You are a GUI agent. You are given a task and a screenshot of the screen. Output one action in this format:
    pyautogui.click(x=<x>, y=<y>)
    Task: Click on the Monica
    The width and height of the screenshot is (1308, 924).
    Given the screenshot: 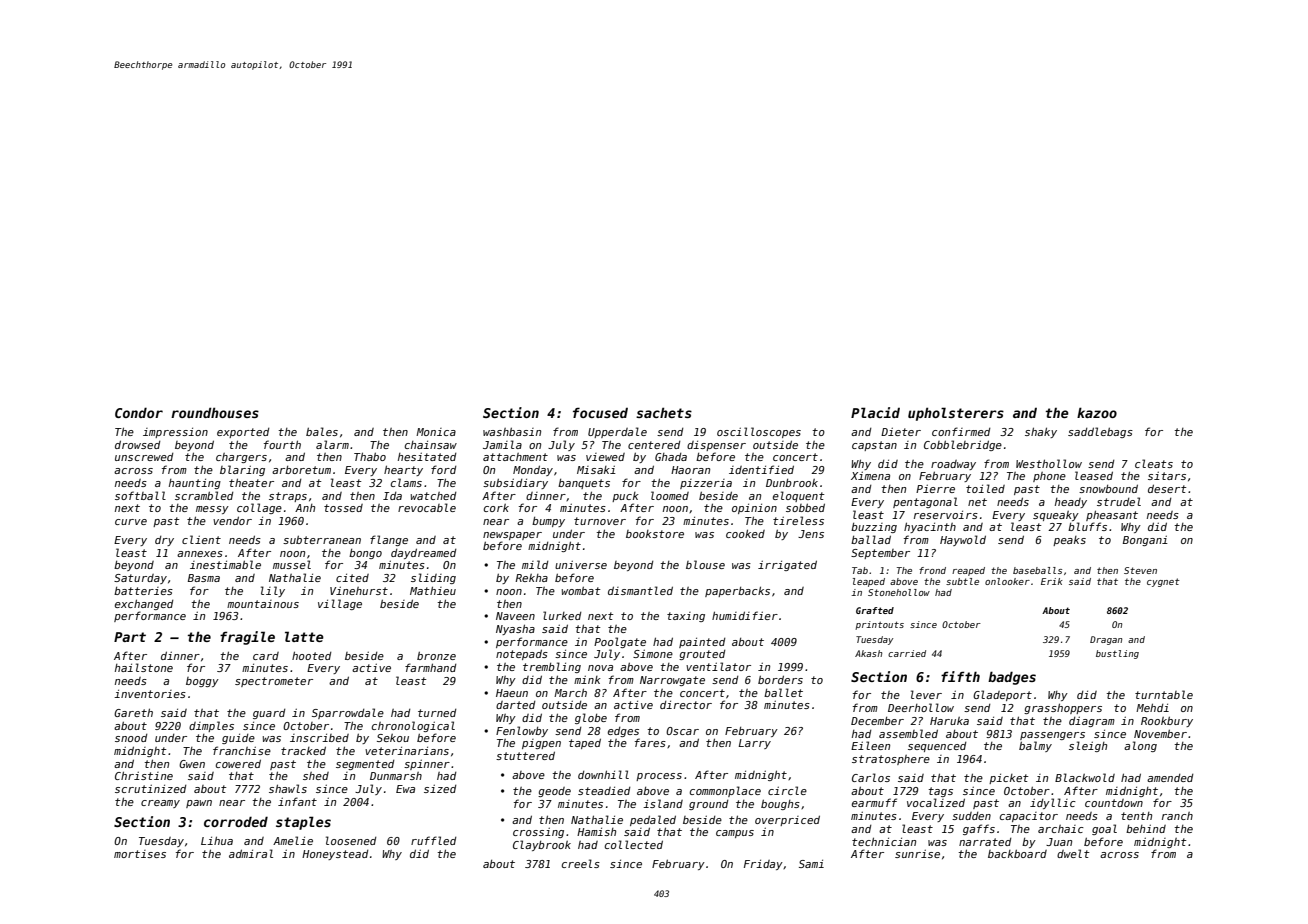 What is the action you would take?
    pyautogui.click(x=436, y=432)
